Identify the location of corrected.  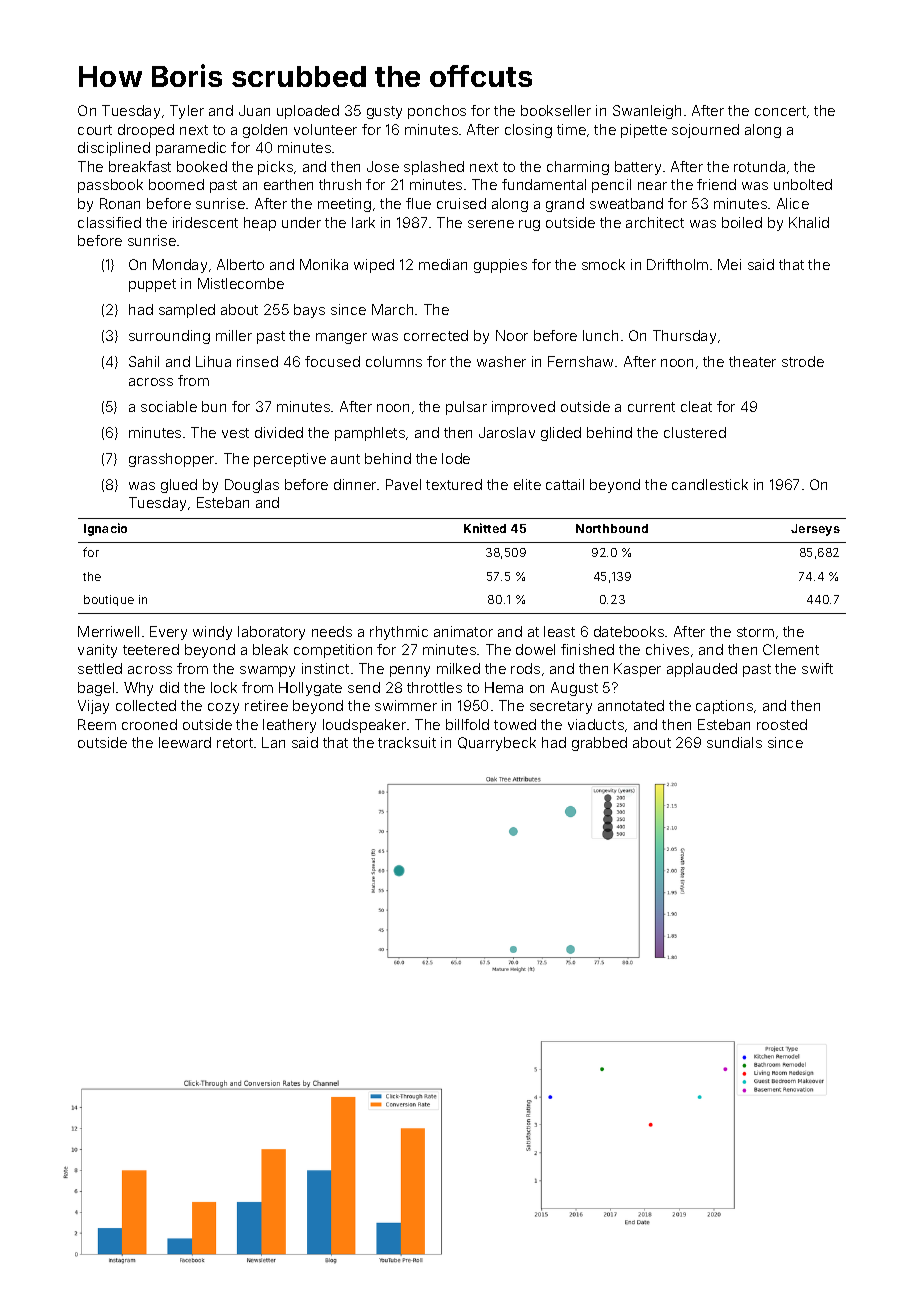
(436, 335).
